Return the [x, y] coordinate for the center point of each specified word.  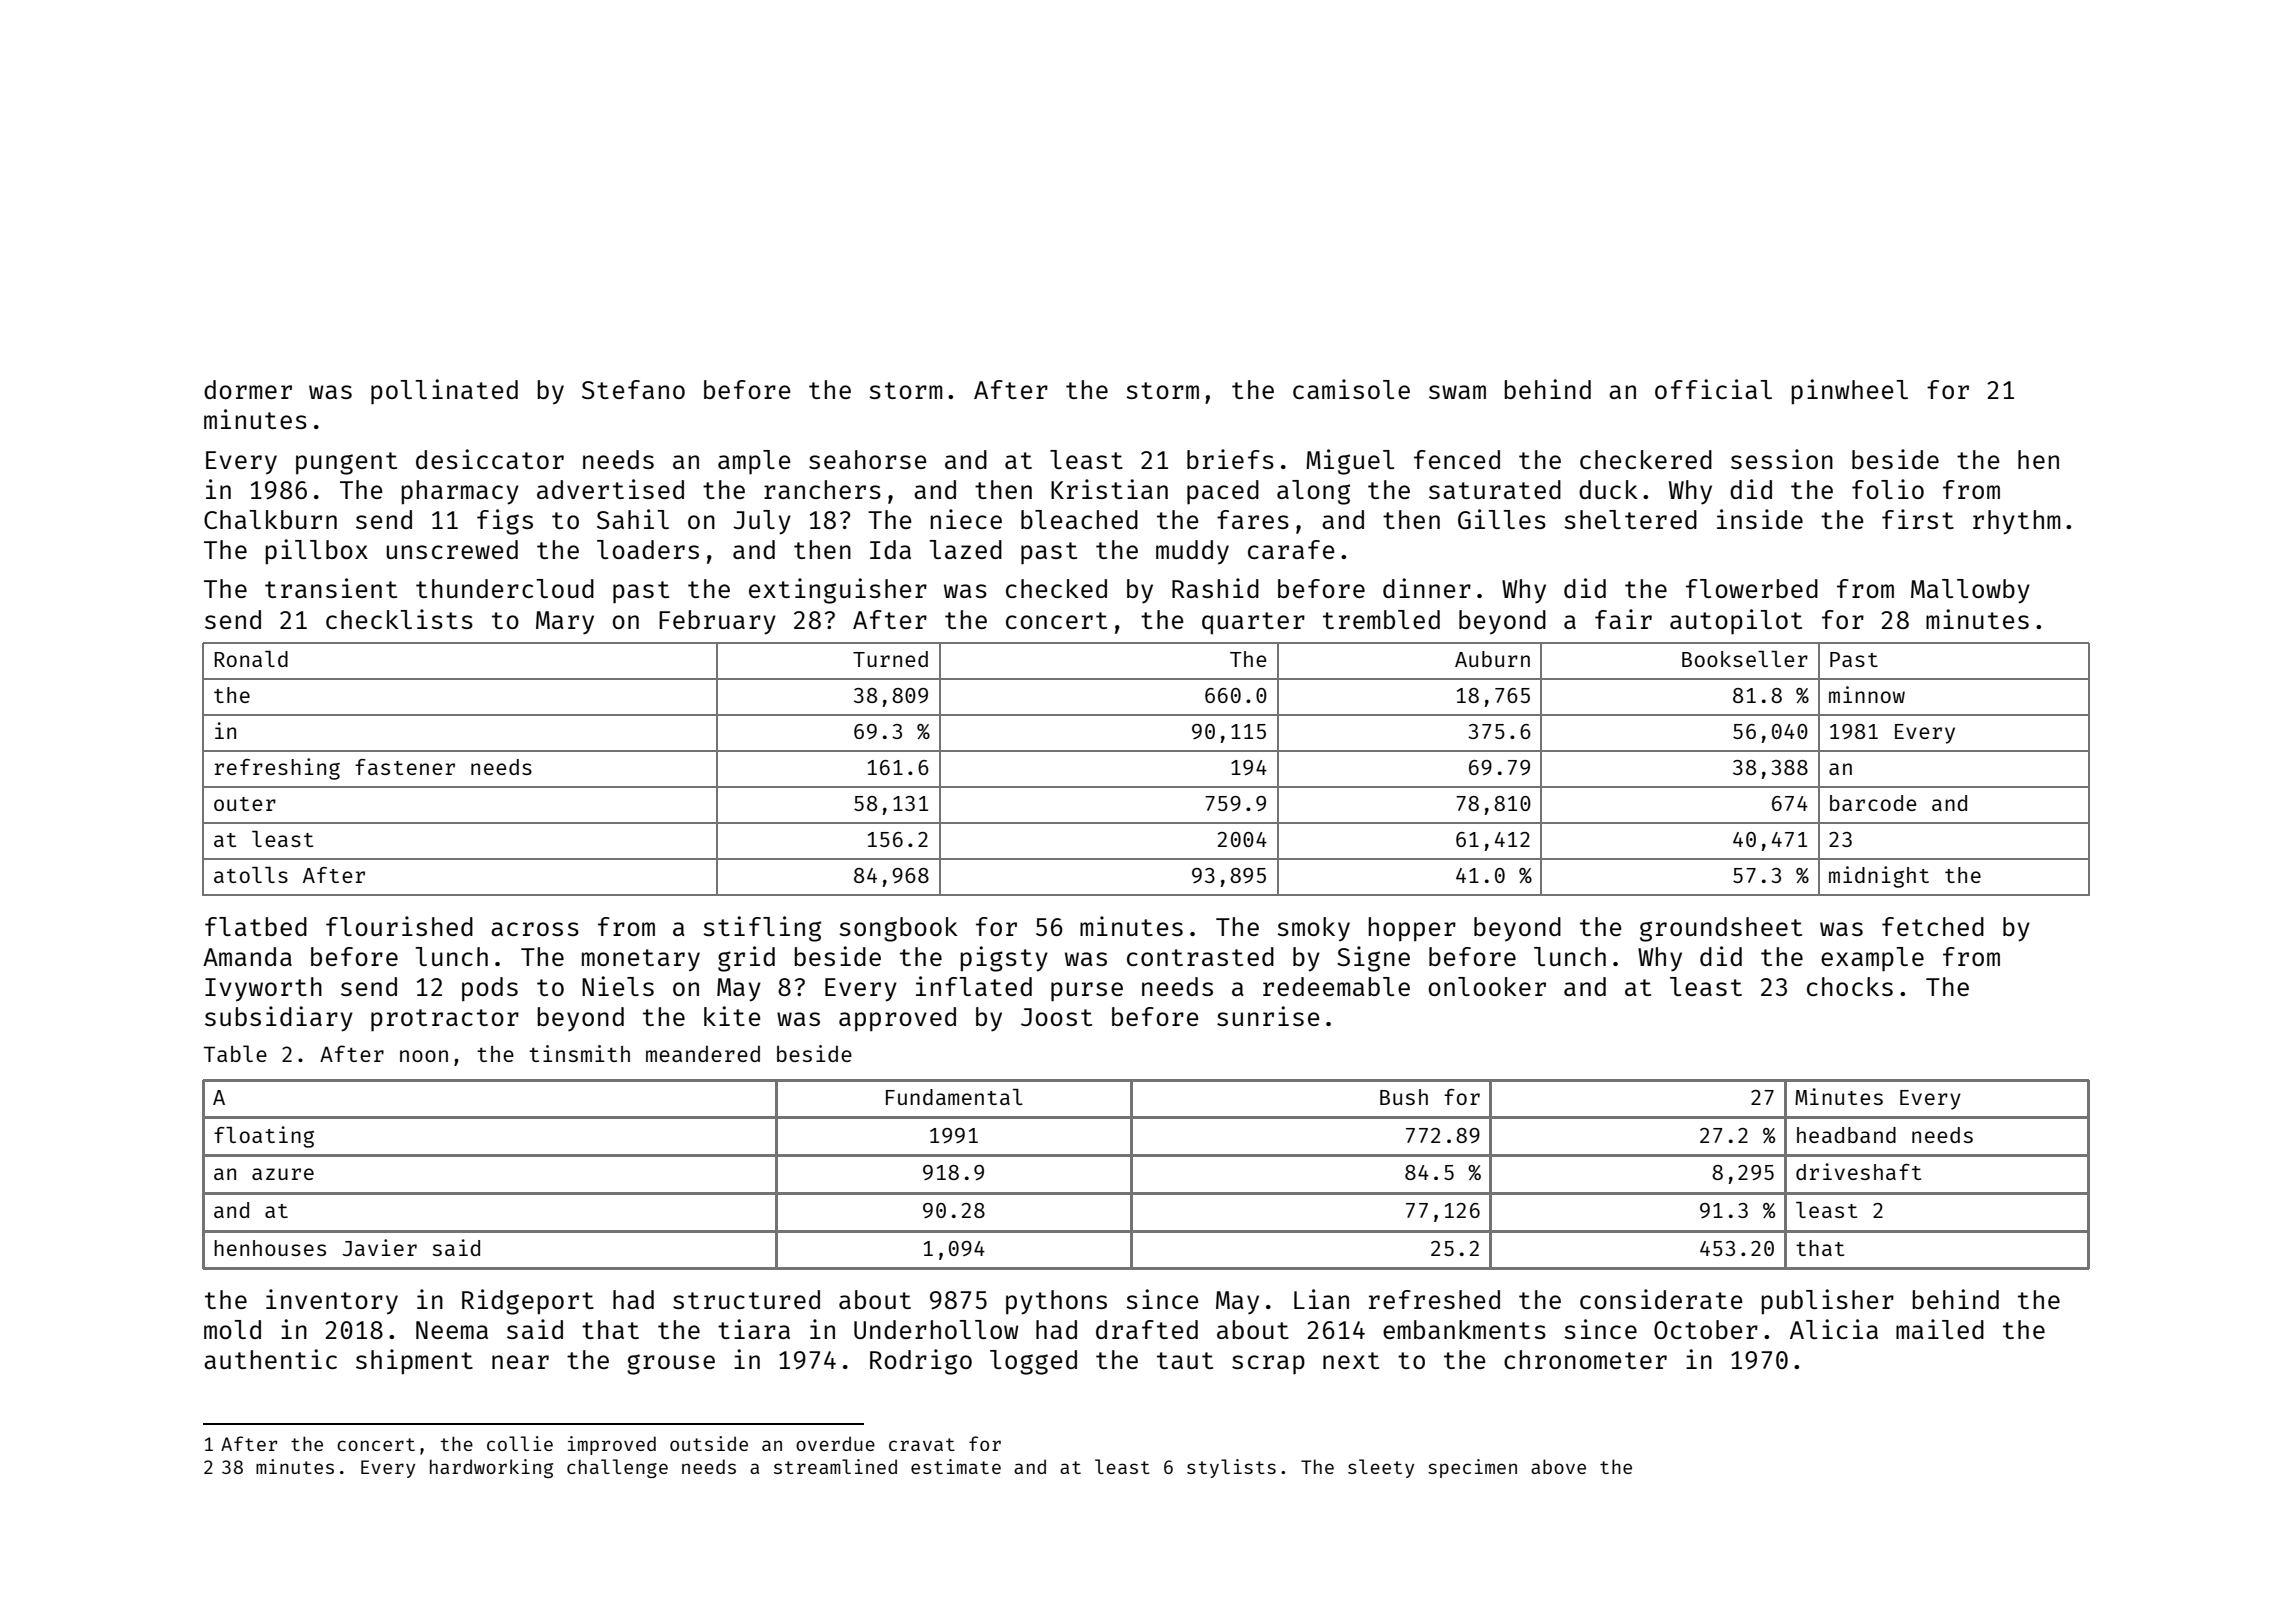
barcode [1873, 803]
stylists [1231, 1468]
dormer [248, 389]
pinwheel [1849, 392]
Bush [1404, 1097]
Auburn [1492, 659]
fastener [405, 767]
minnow [1867, 694]
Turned [890, 659]
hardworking [491, 1468]
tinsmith [579, 1053]
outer [245, 804]
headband [1846, 1135]
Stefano [633, 389]
